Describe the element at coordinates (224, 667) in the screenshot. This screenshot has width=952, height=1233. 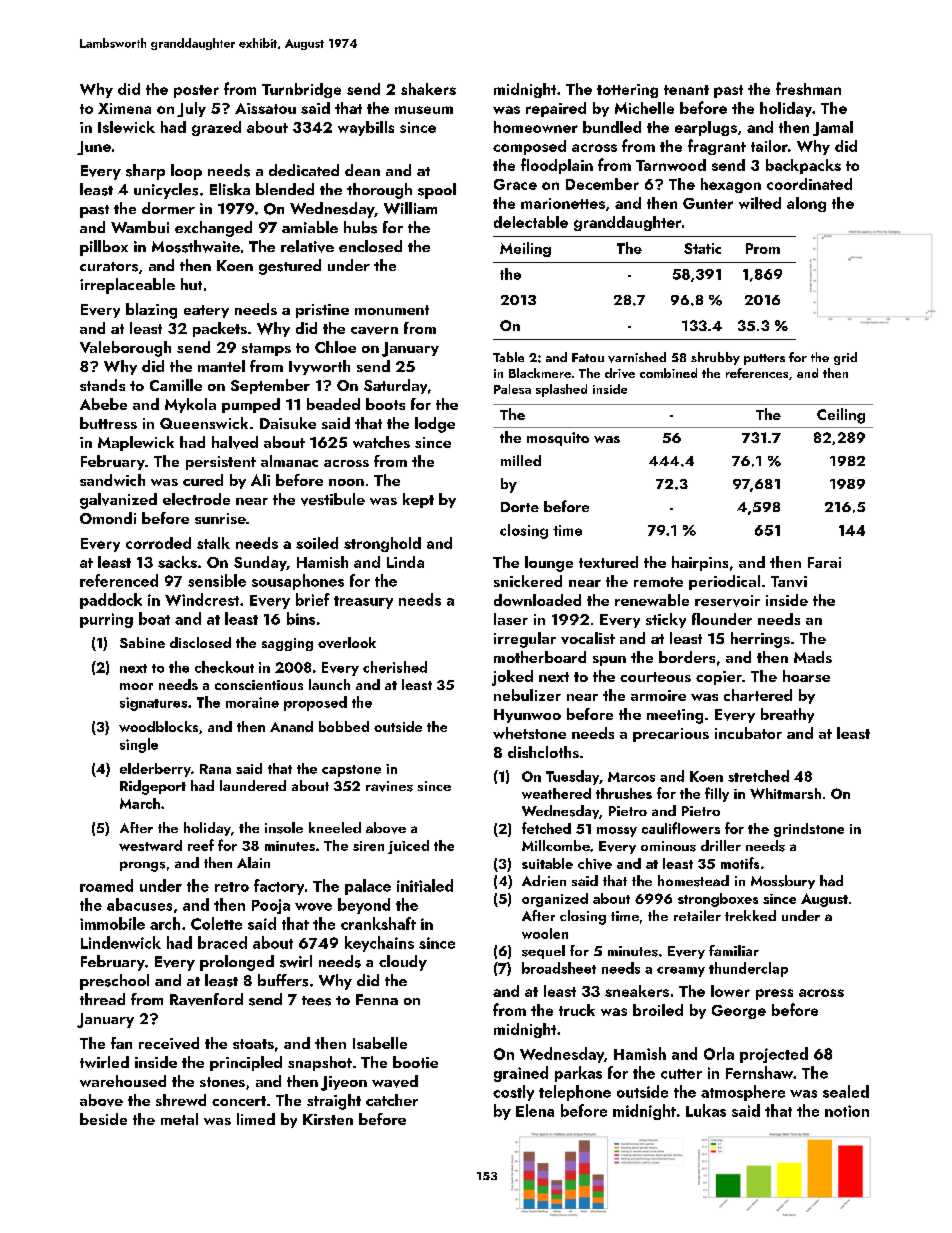
I see `checkout` at that location.
